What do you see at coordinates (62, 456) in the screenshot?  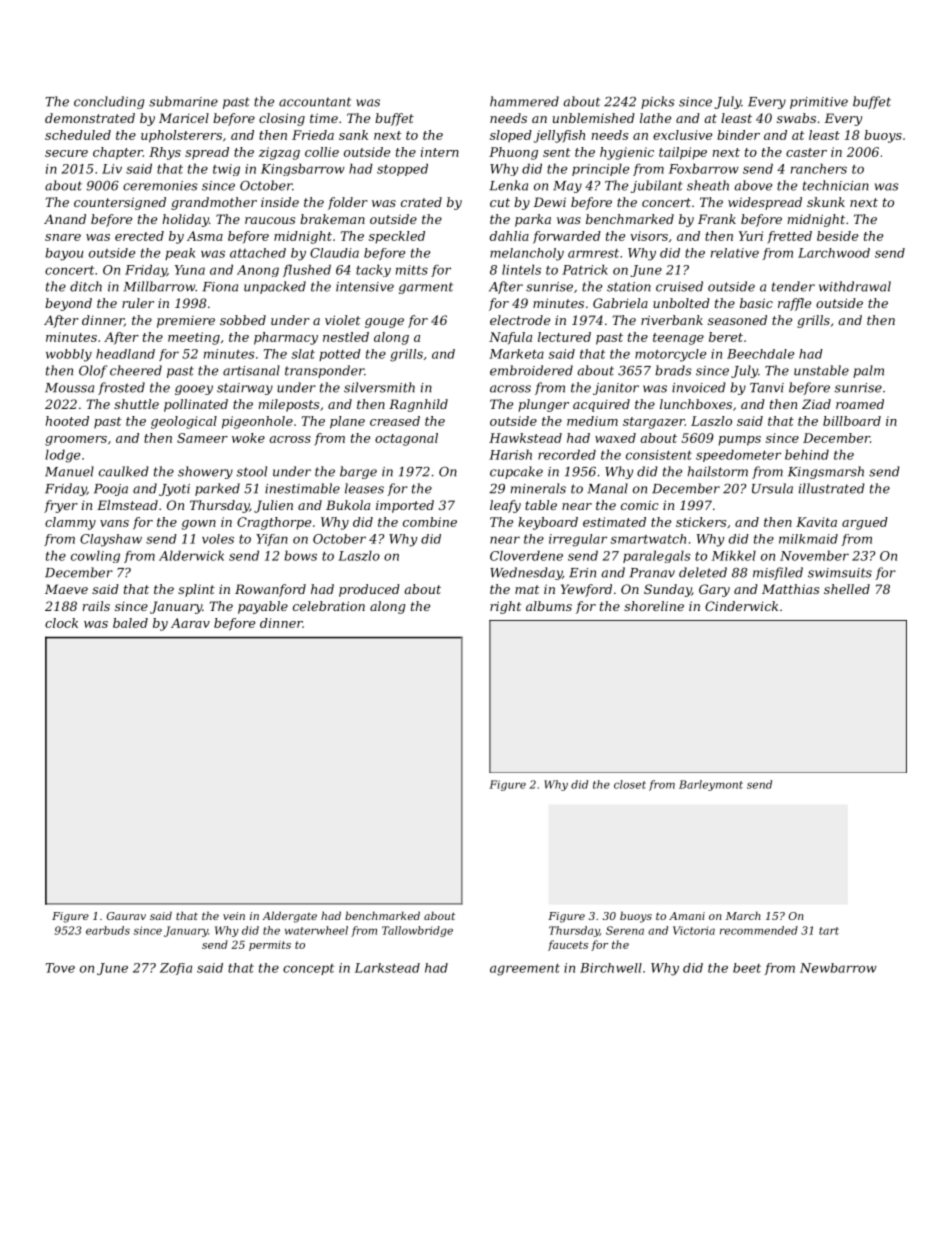 I see `lodge` at bounding box center [62, 456].
